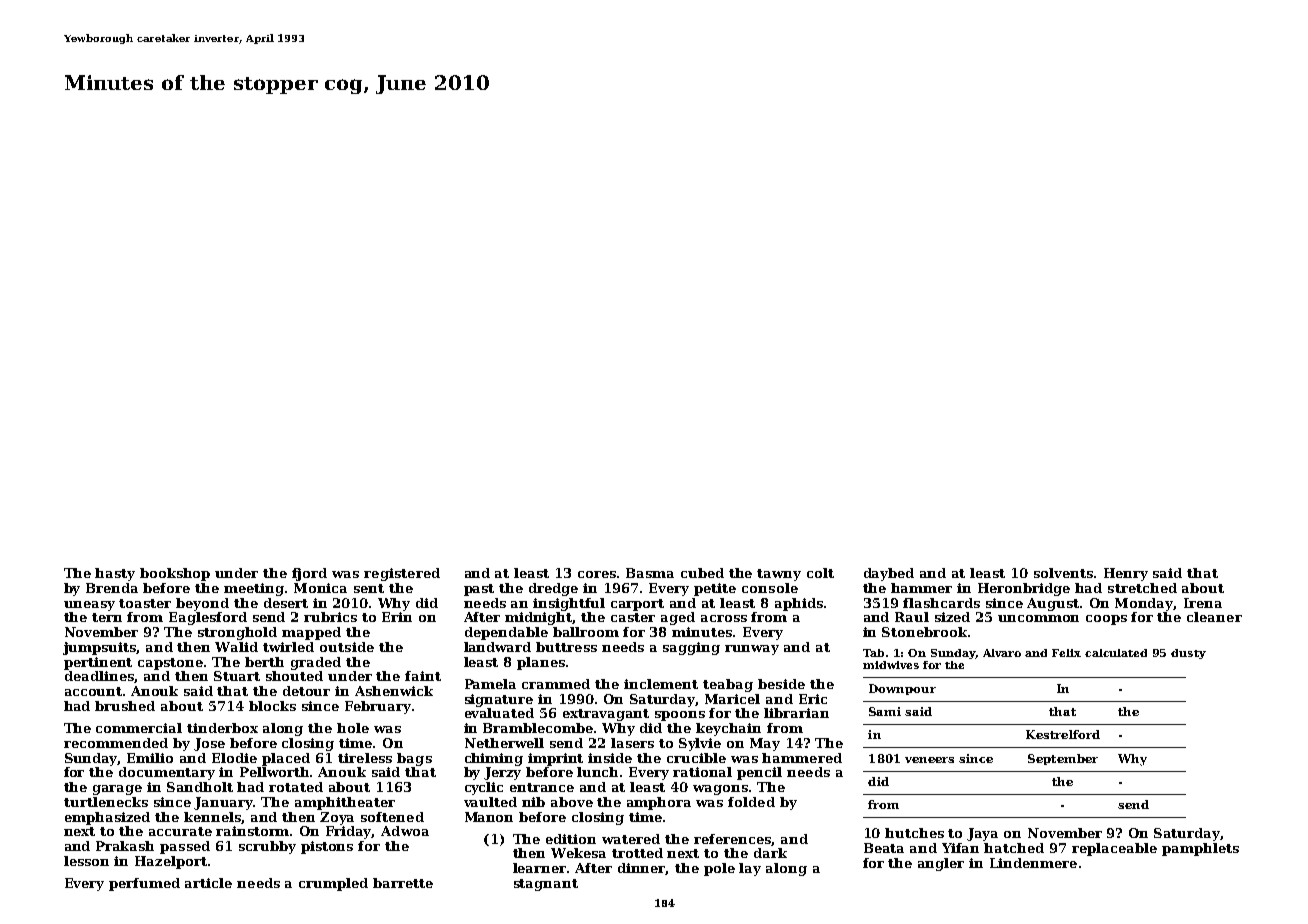 The image size is (1308, 924). I want to click on account, so click(93, 691).
